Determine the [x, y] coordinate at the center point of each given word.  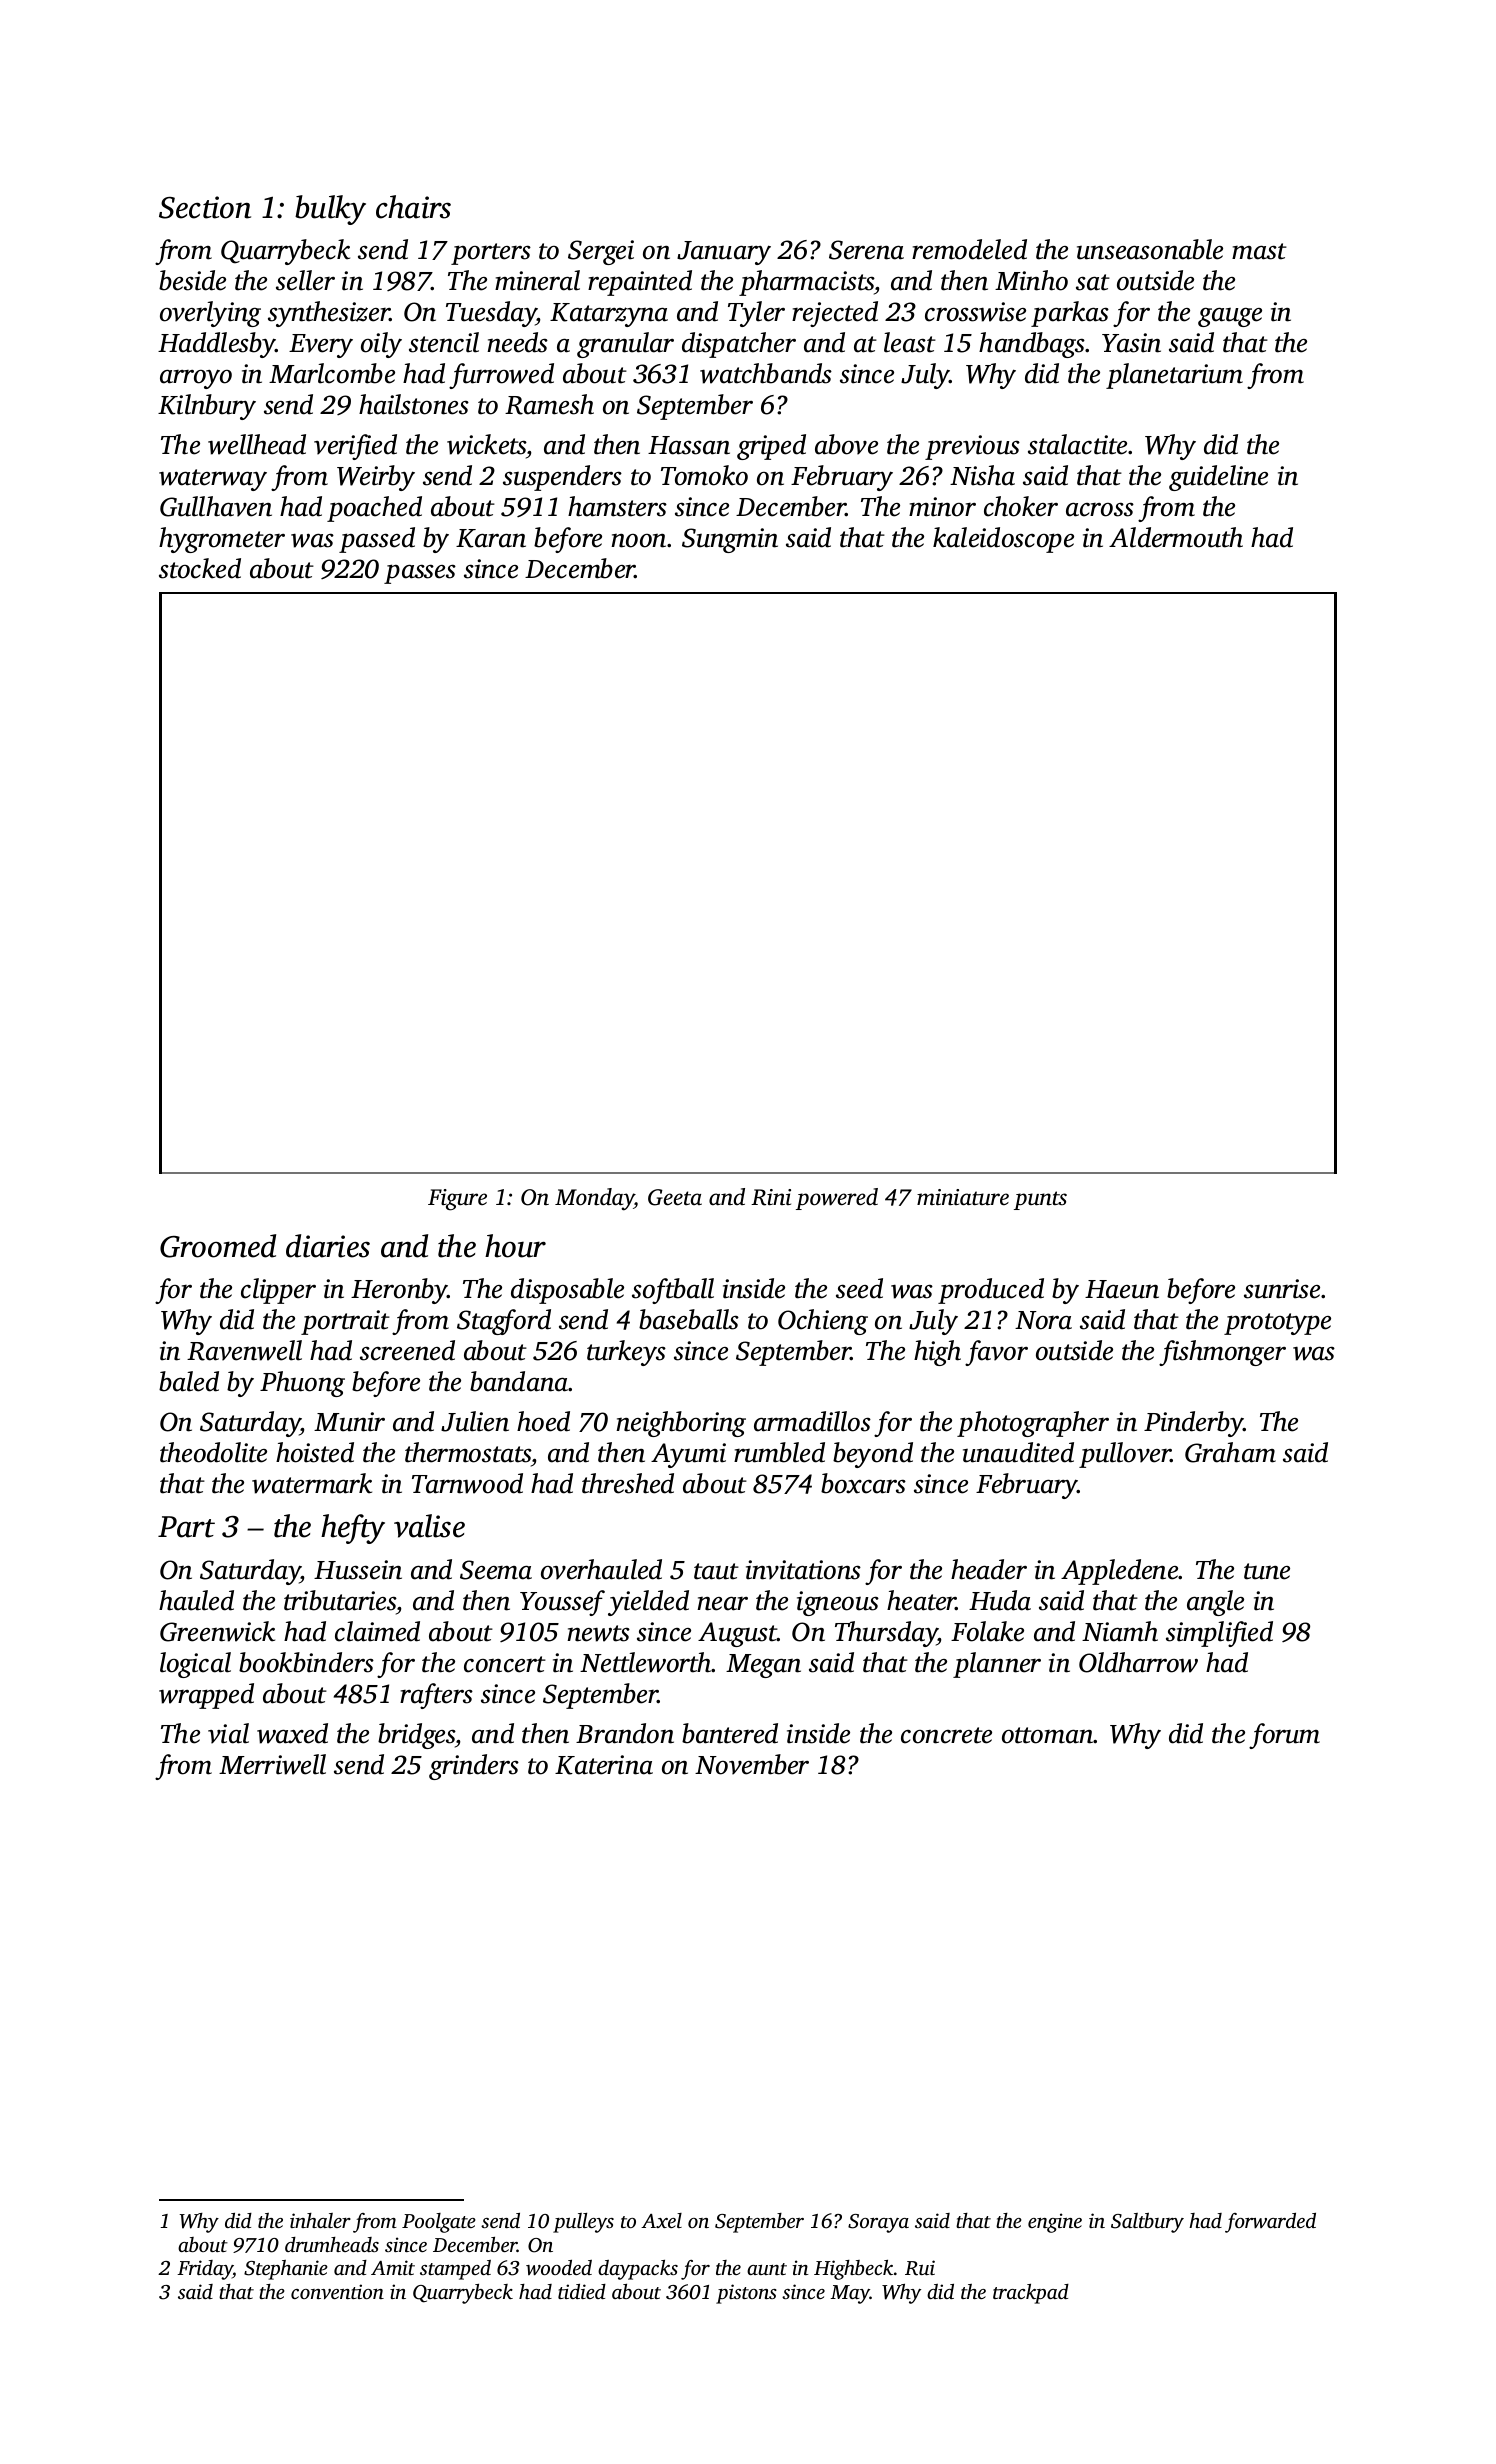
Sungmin [730, 540]
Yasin [1131, 343]
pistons [746, 2294]
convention [337, 2291]
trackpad [1031, 2294]
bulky [330, 210]
